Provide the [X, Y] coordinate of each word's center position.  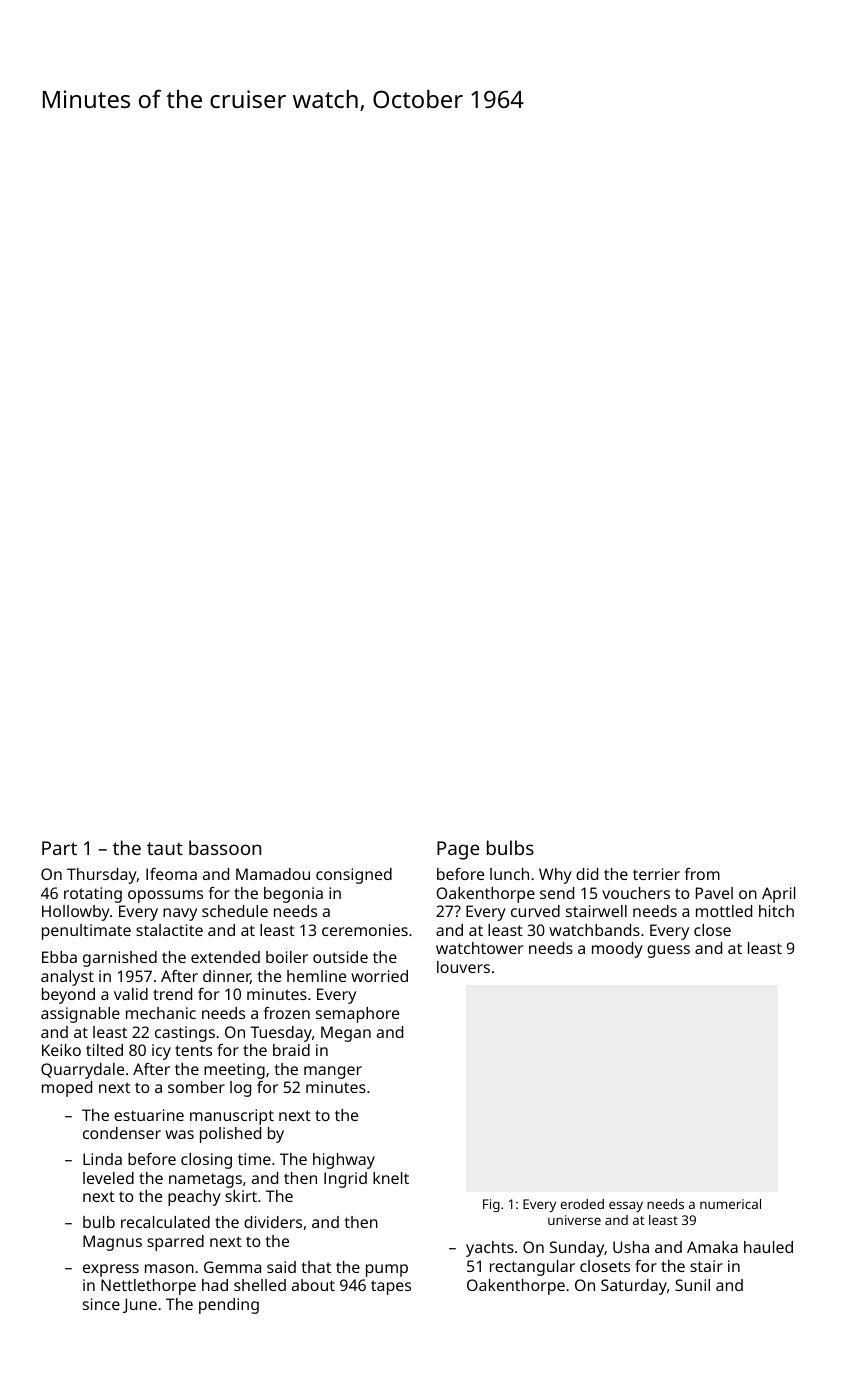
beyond [68, 996]
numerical [730, 1204]
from [702, 874]
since [101, 1304]
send [557, 893]
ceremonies [365, 930]
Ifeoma [171, 874]
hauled [768, 1247]
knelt [391, 1178]
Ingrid [345, 1180]
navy [180, 914]
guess [668, 951]
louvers [463, 967]
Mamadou [273, 874]
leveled [108, 1178]
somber [196, 1087]
